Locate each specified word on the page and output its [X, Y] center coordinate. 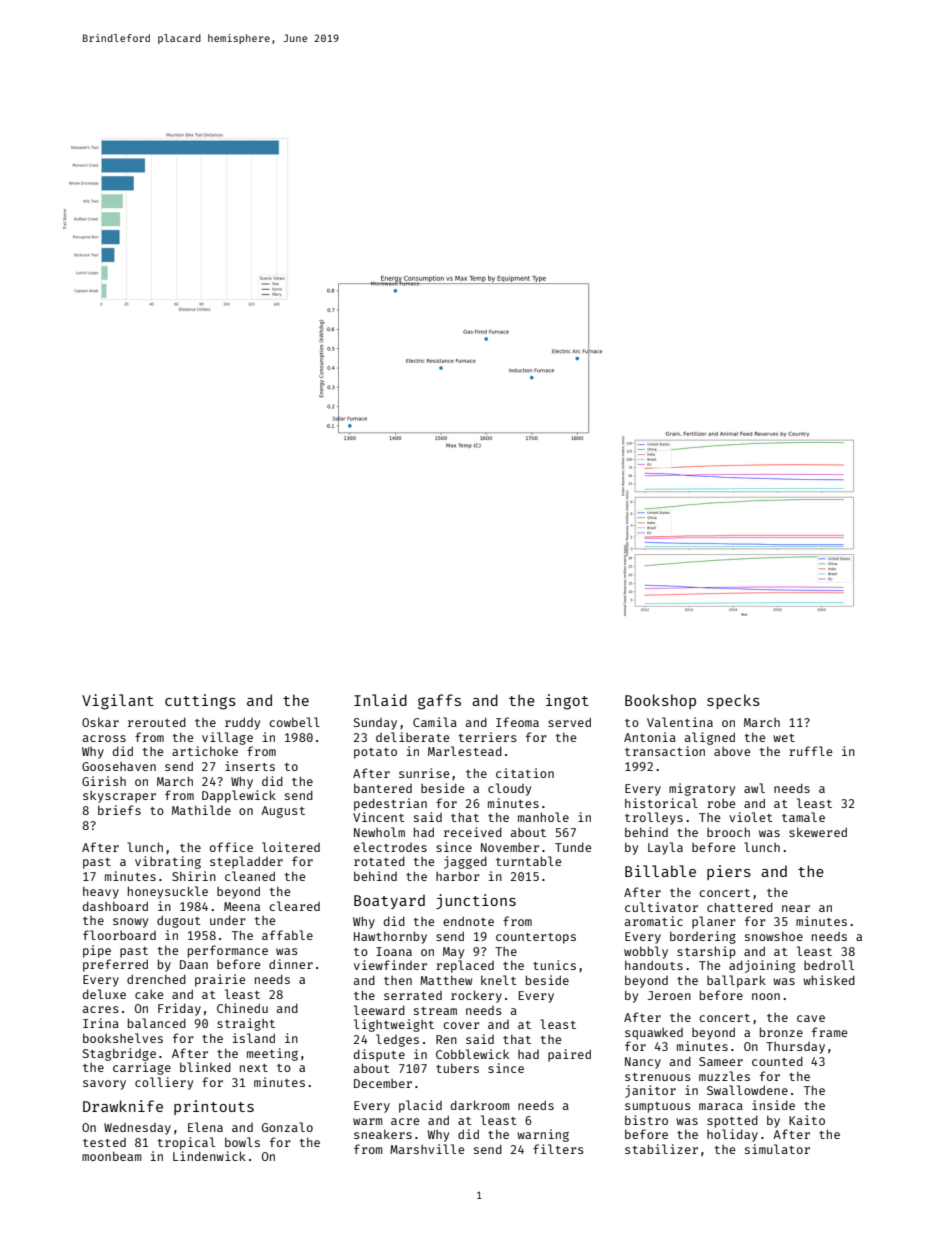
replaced [465, 966]
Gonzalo [287, 1127]
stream [435, 1011]
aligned [710, 738]
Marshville [427, 1149]
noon [766, 996]
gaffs [439, 702]
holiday [732, 1135]
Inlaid [380, 700]
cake [149, 994]
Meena [242, 906]
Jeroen [669, 995]
